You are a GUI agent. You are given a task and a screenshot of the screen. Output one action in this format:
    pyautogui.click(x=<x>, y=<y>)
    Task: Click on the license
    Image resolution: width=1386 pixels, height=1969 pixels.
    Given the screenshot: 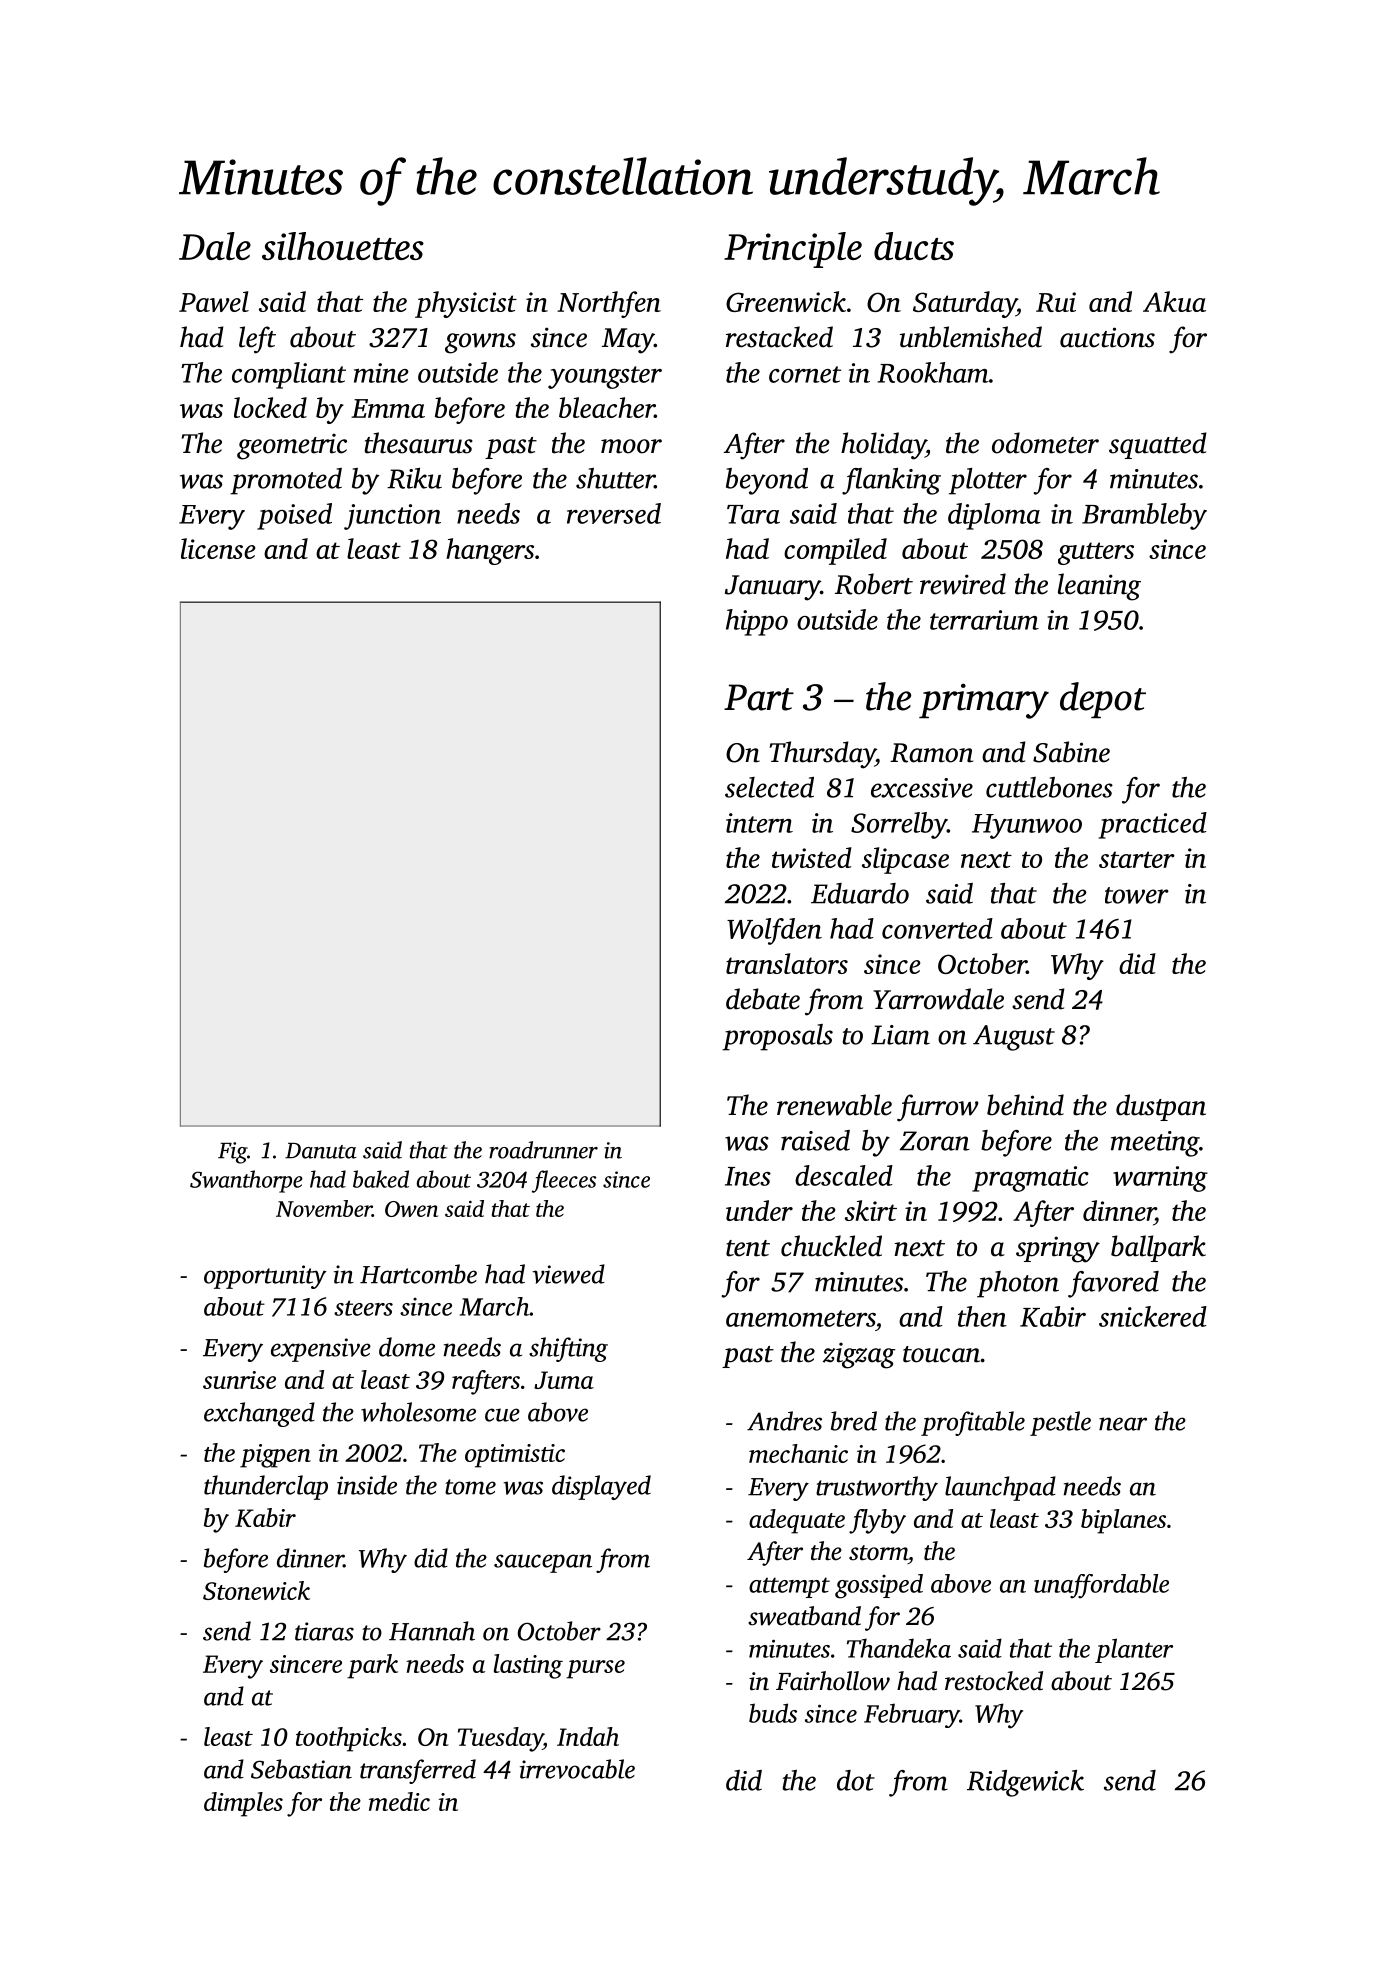 What is the action you would take?
    pyautogui.click(x=218, y=548)
